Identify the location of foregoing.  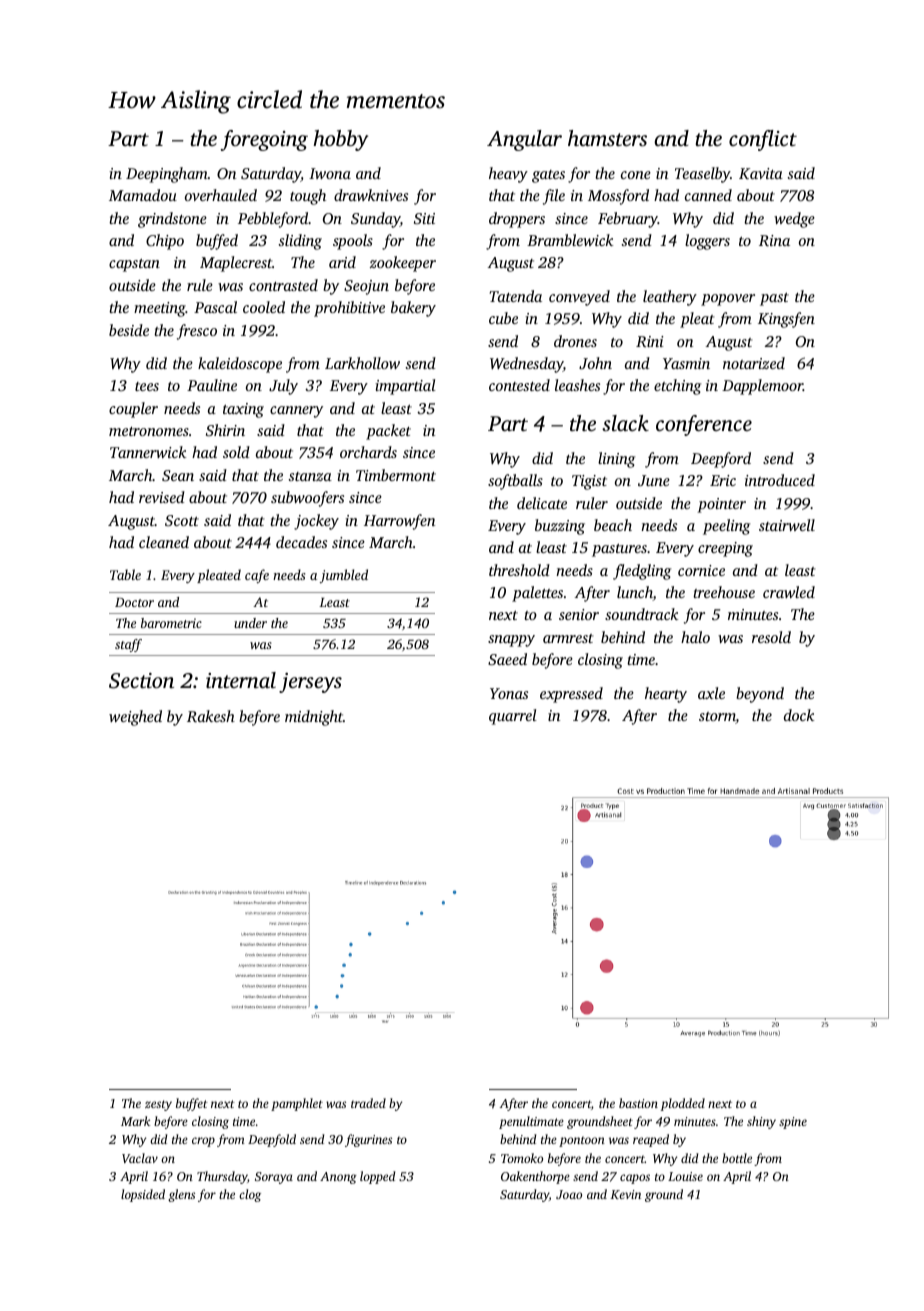
(264, 140).
